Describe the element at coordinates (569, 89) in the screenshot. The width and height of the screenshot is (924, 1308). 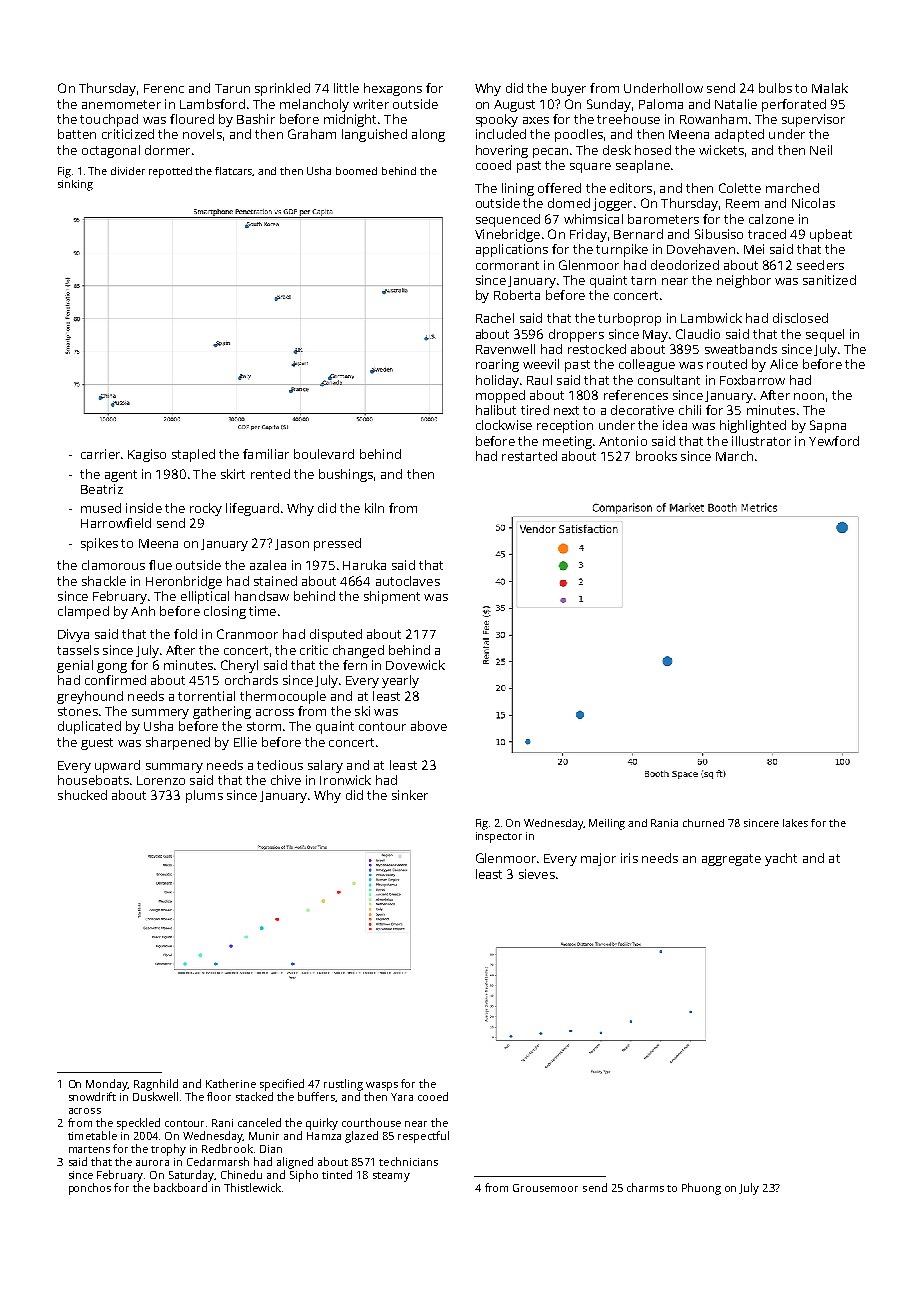
I see `buyer` at that location.
